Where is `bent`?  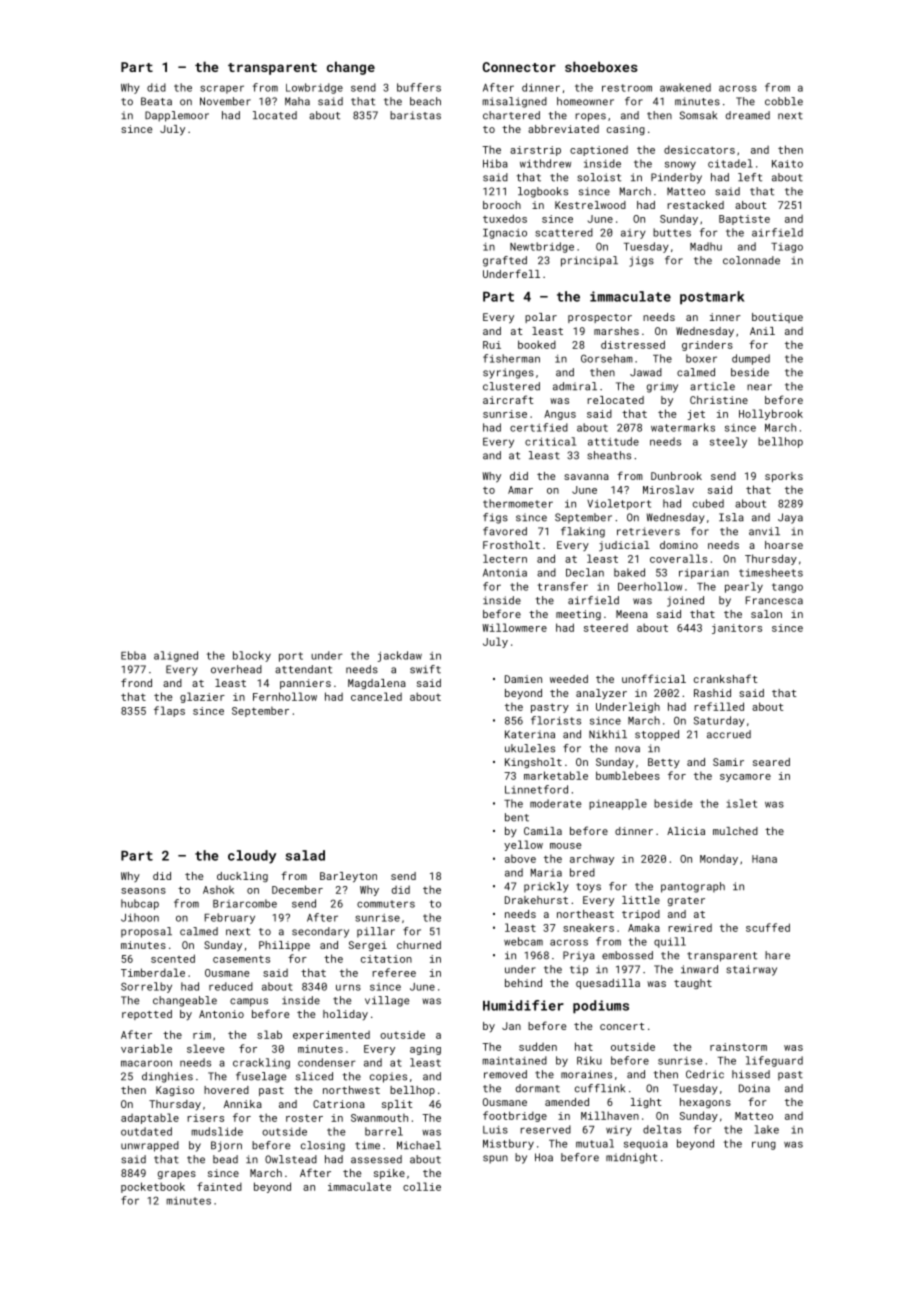 bent is located at coordinates (517, 817).
